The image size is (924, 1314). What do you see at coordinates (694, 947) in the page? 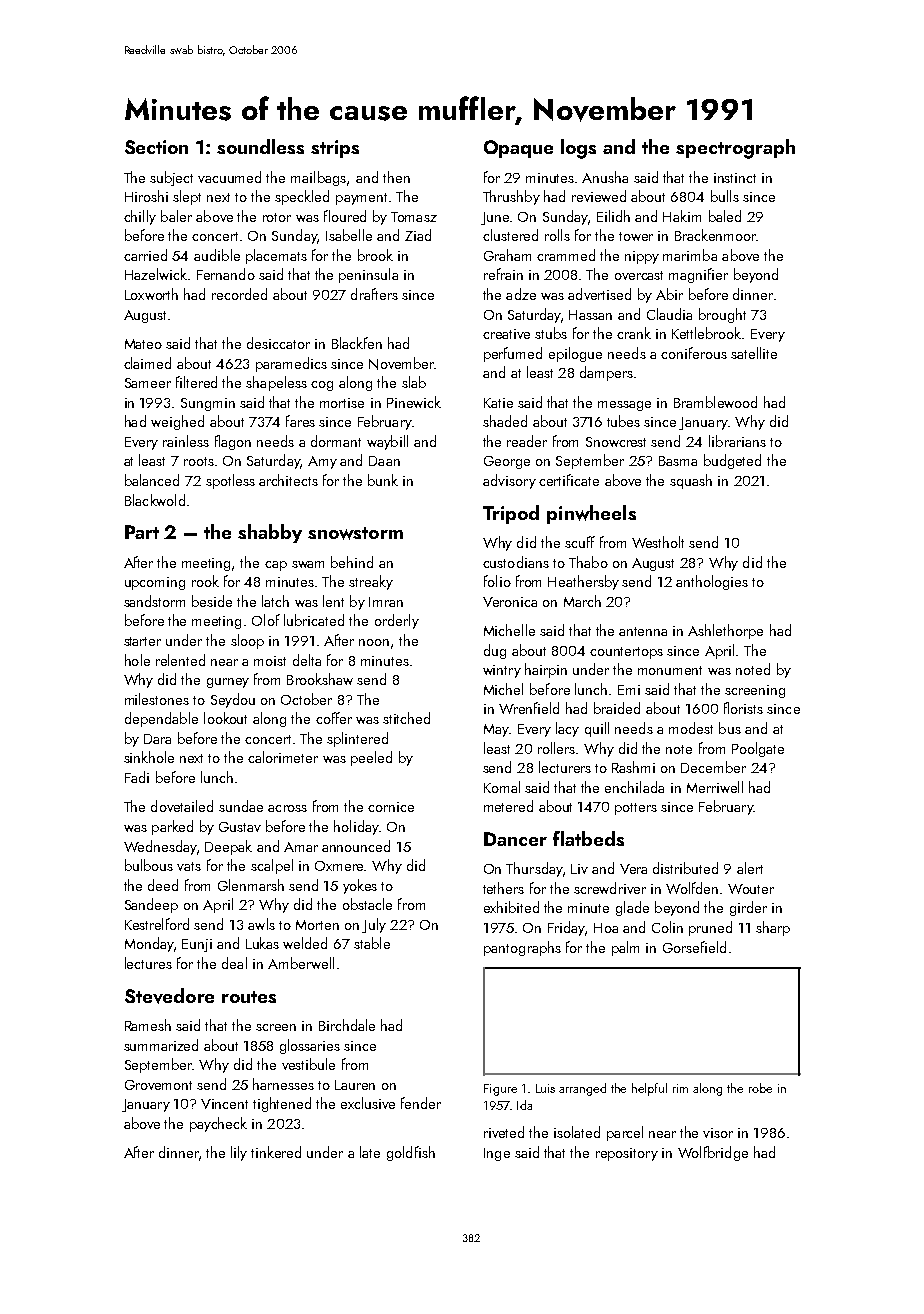
I see `Gorsefield` at bounding box center [694, 947].
